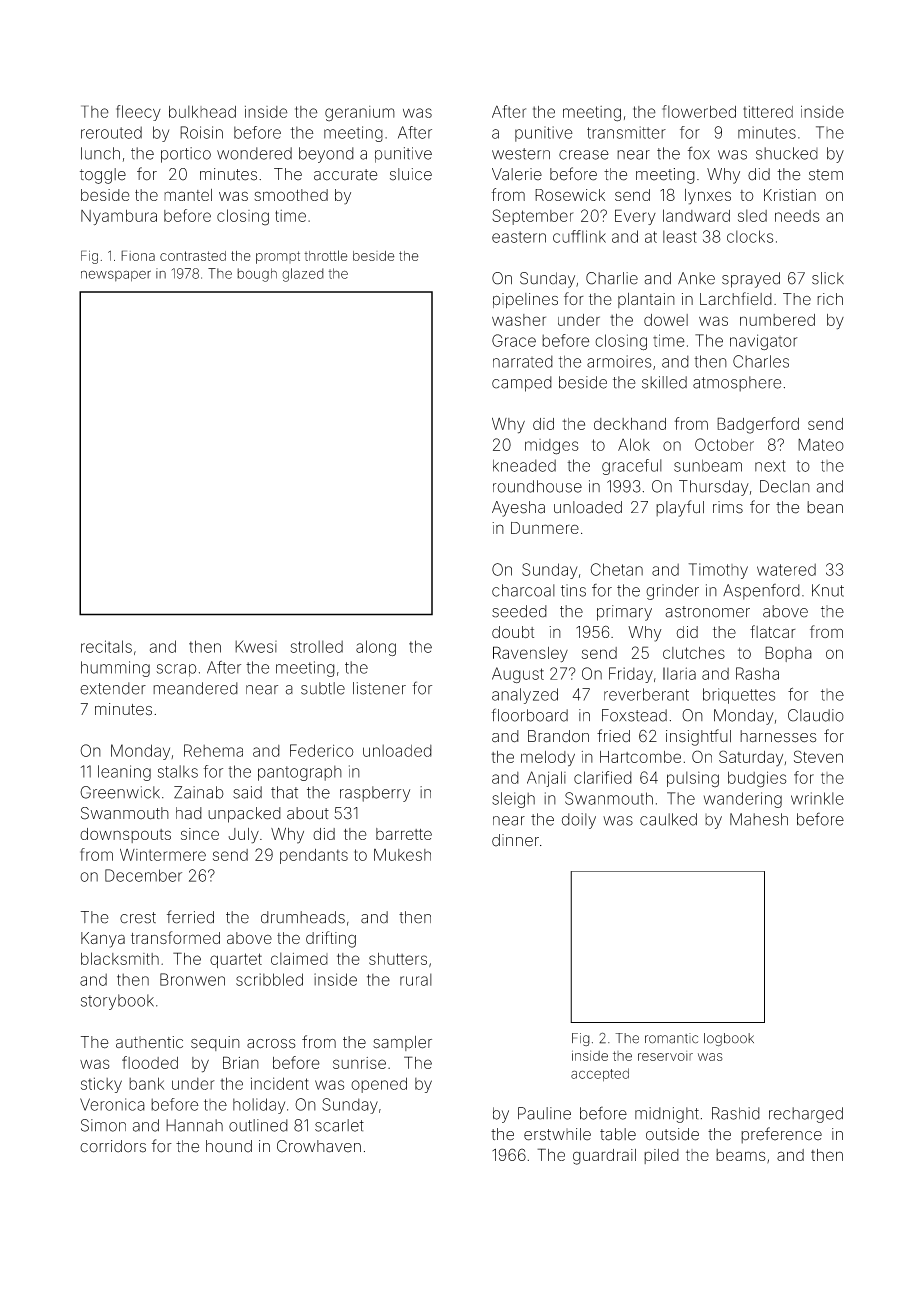 Image resolution: width=924 pixels, height=1311 pixels. I want to click on midnight, so click(667, 1115).
